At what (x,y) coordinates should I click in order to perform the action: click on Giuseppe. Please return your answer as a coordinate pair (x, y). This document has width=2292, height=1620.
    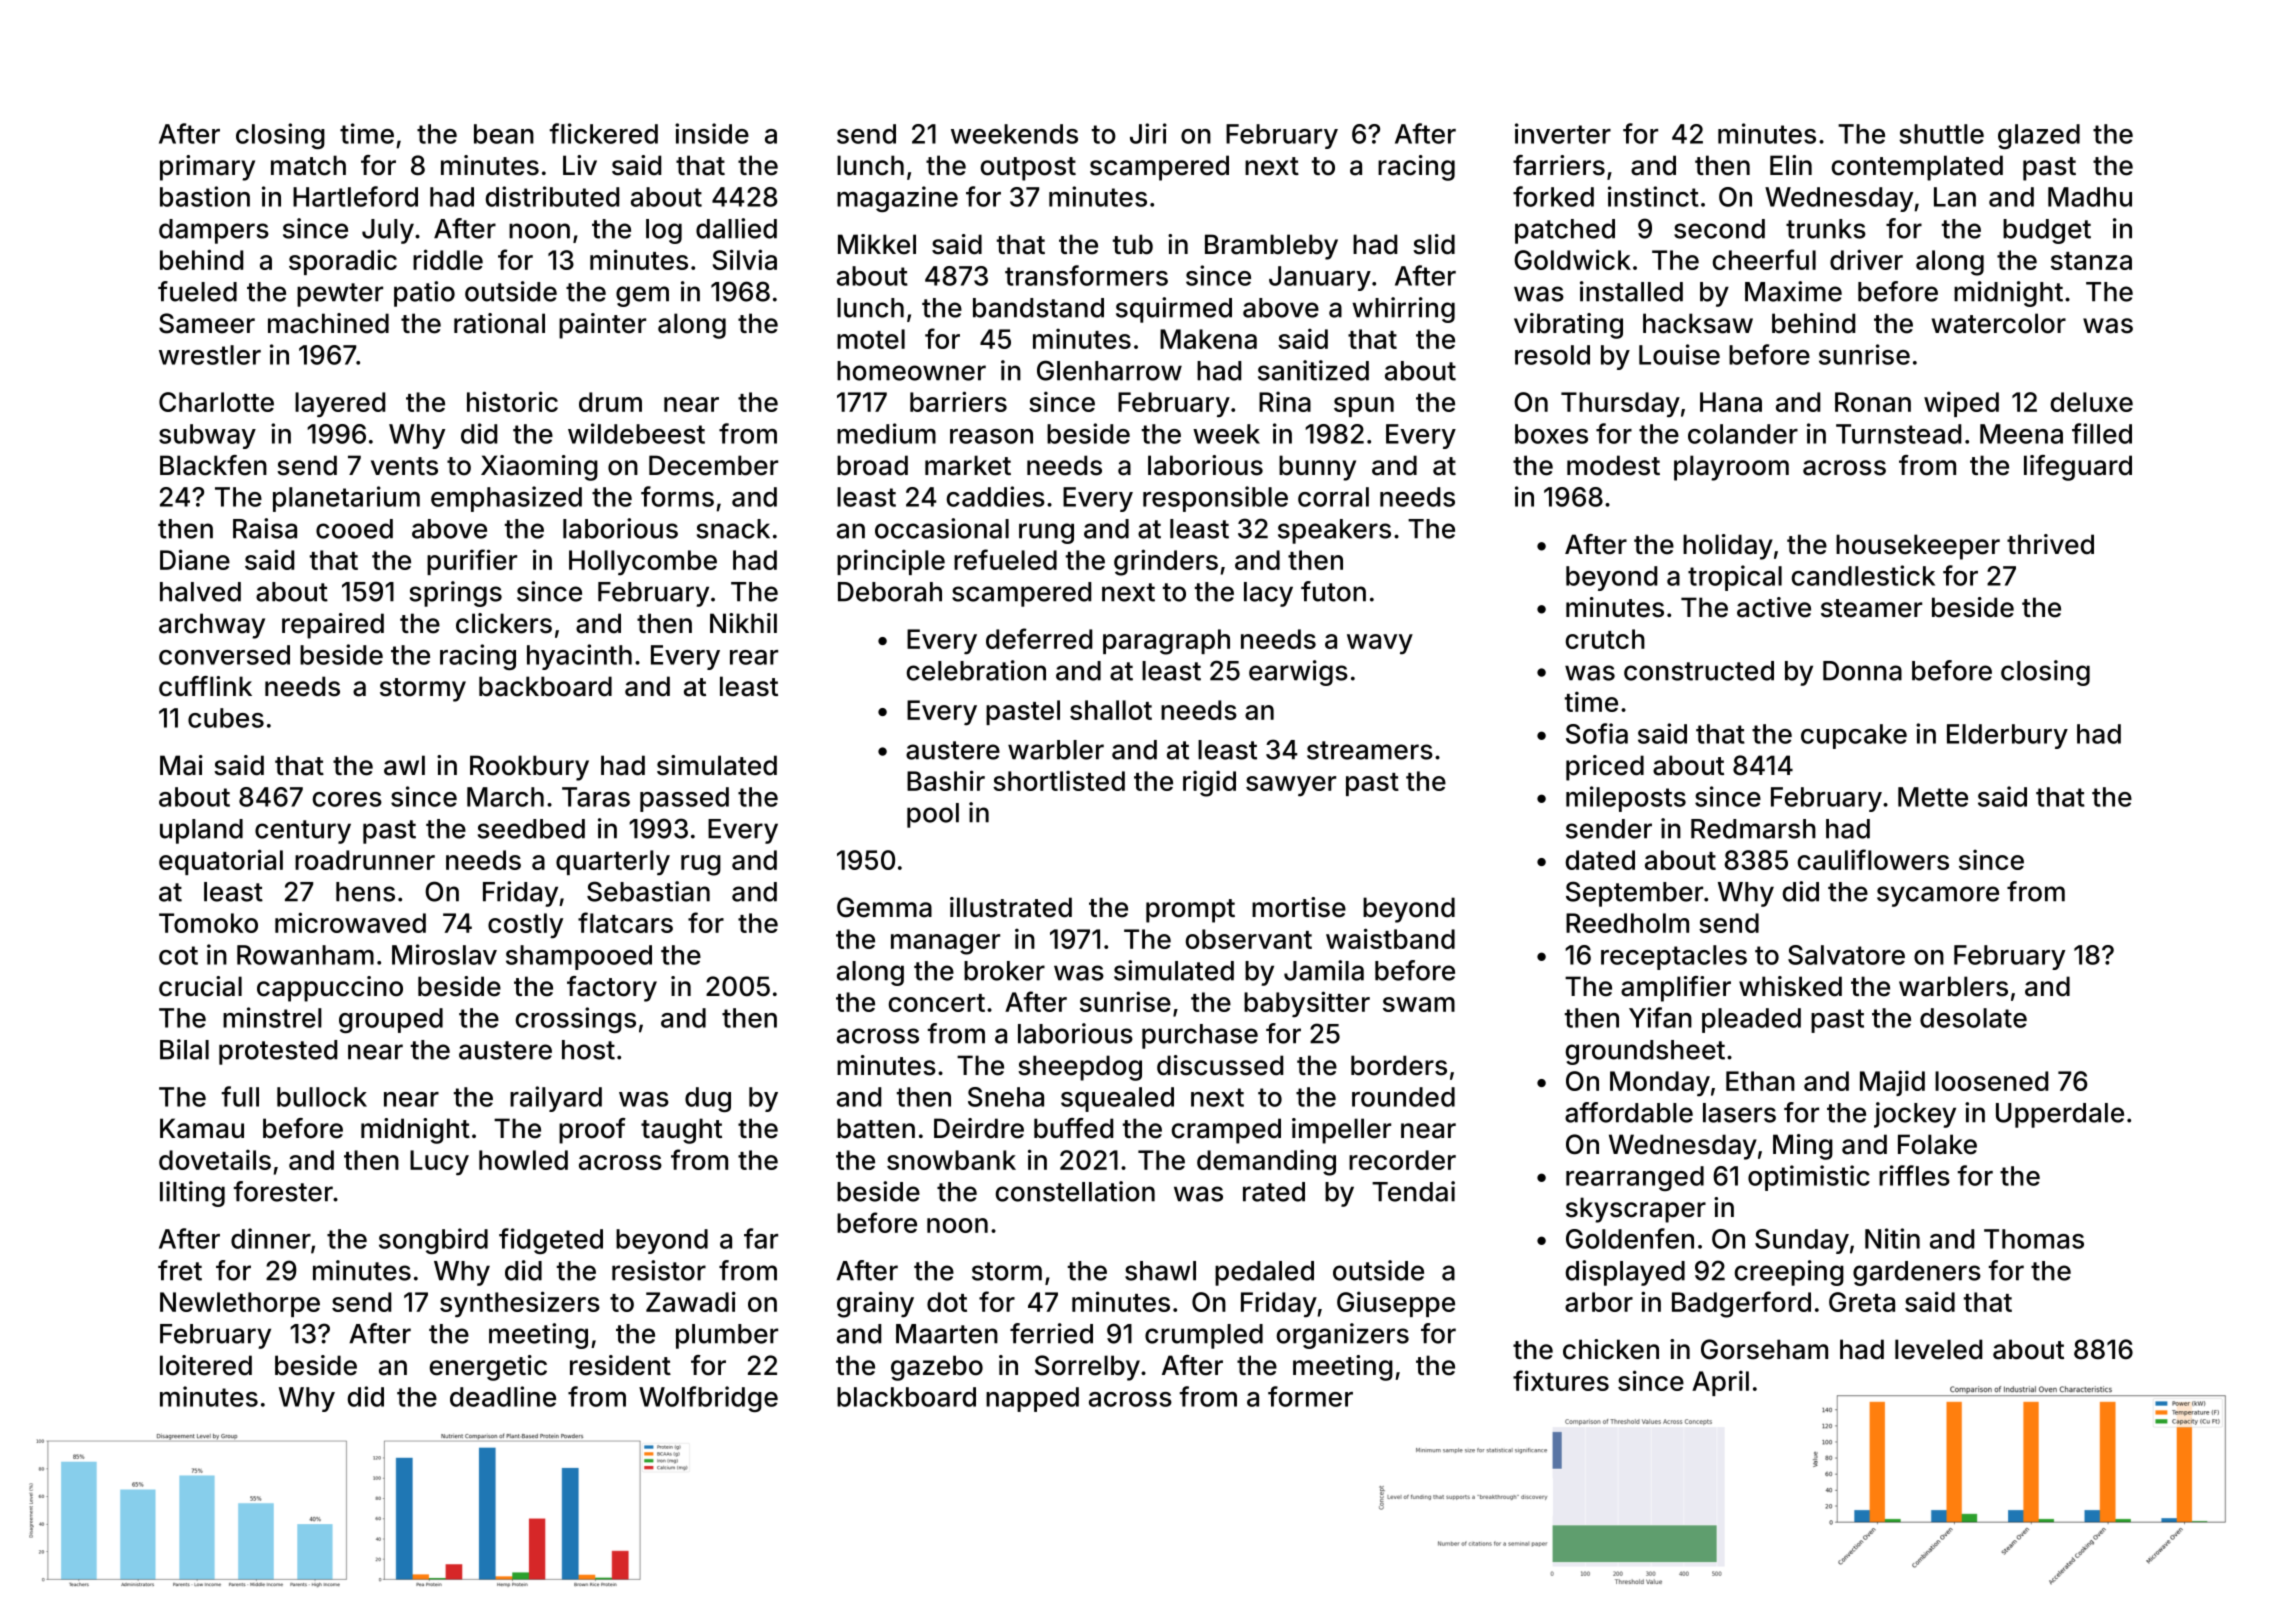
    Looking at the image, I should click on (1396, 1304).
